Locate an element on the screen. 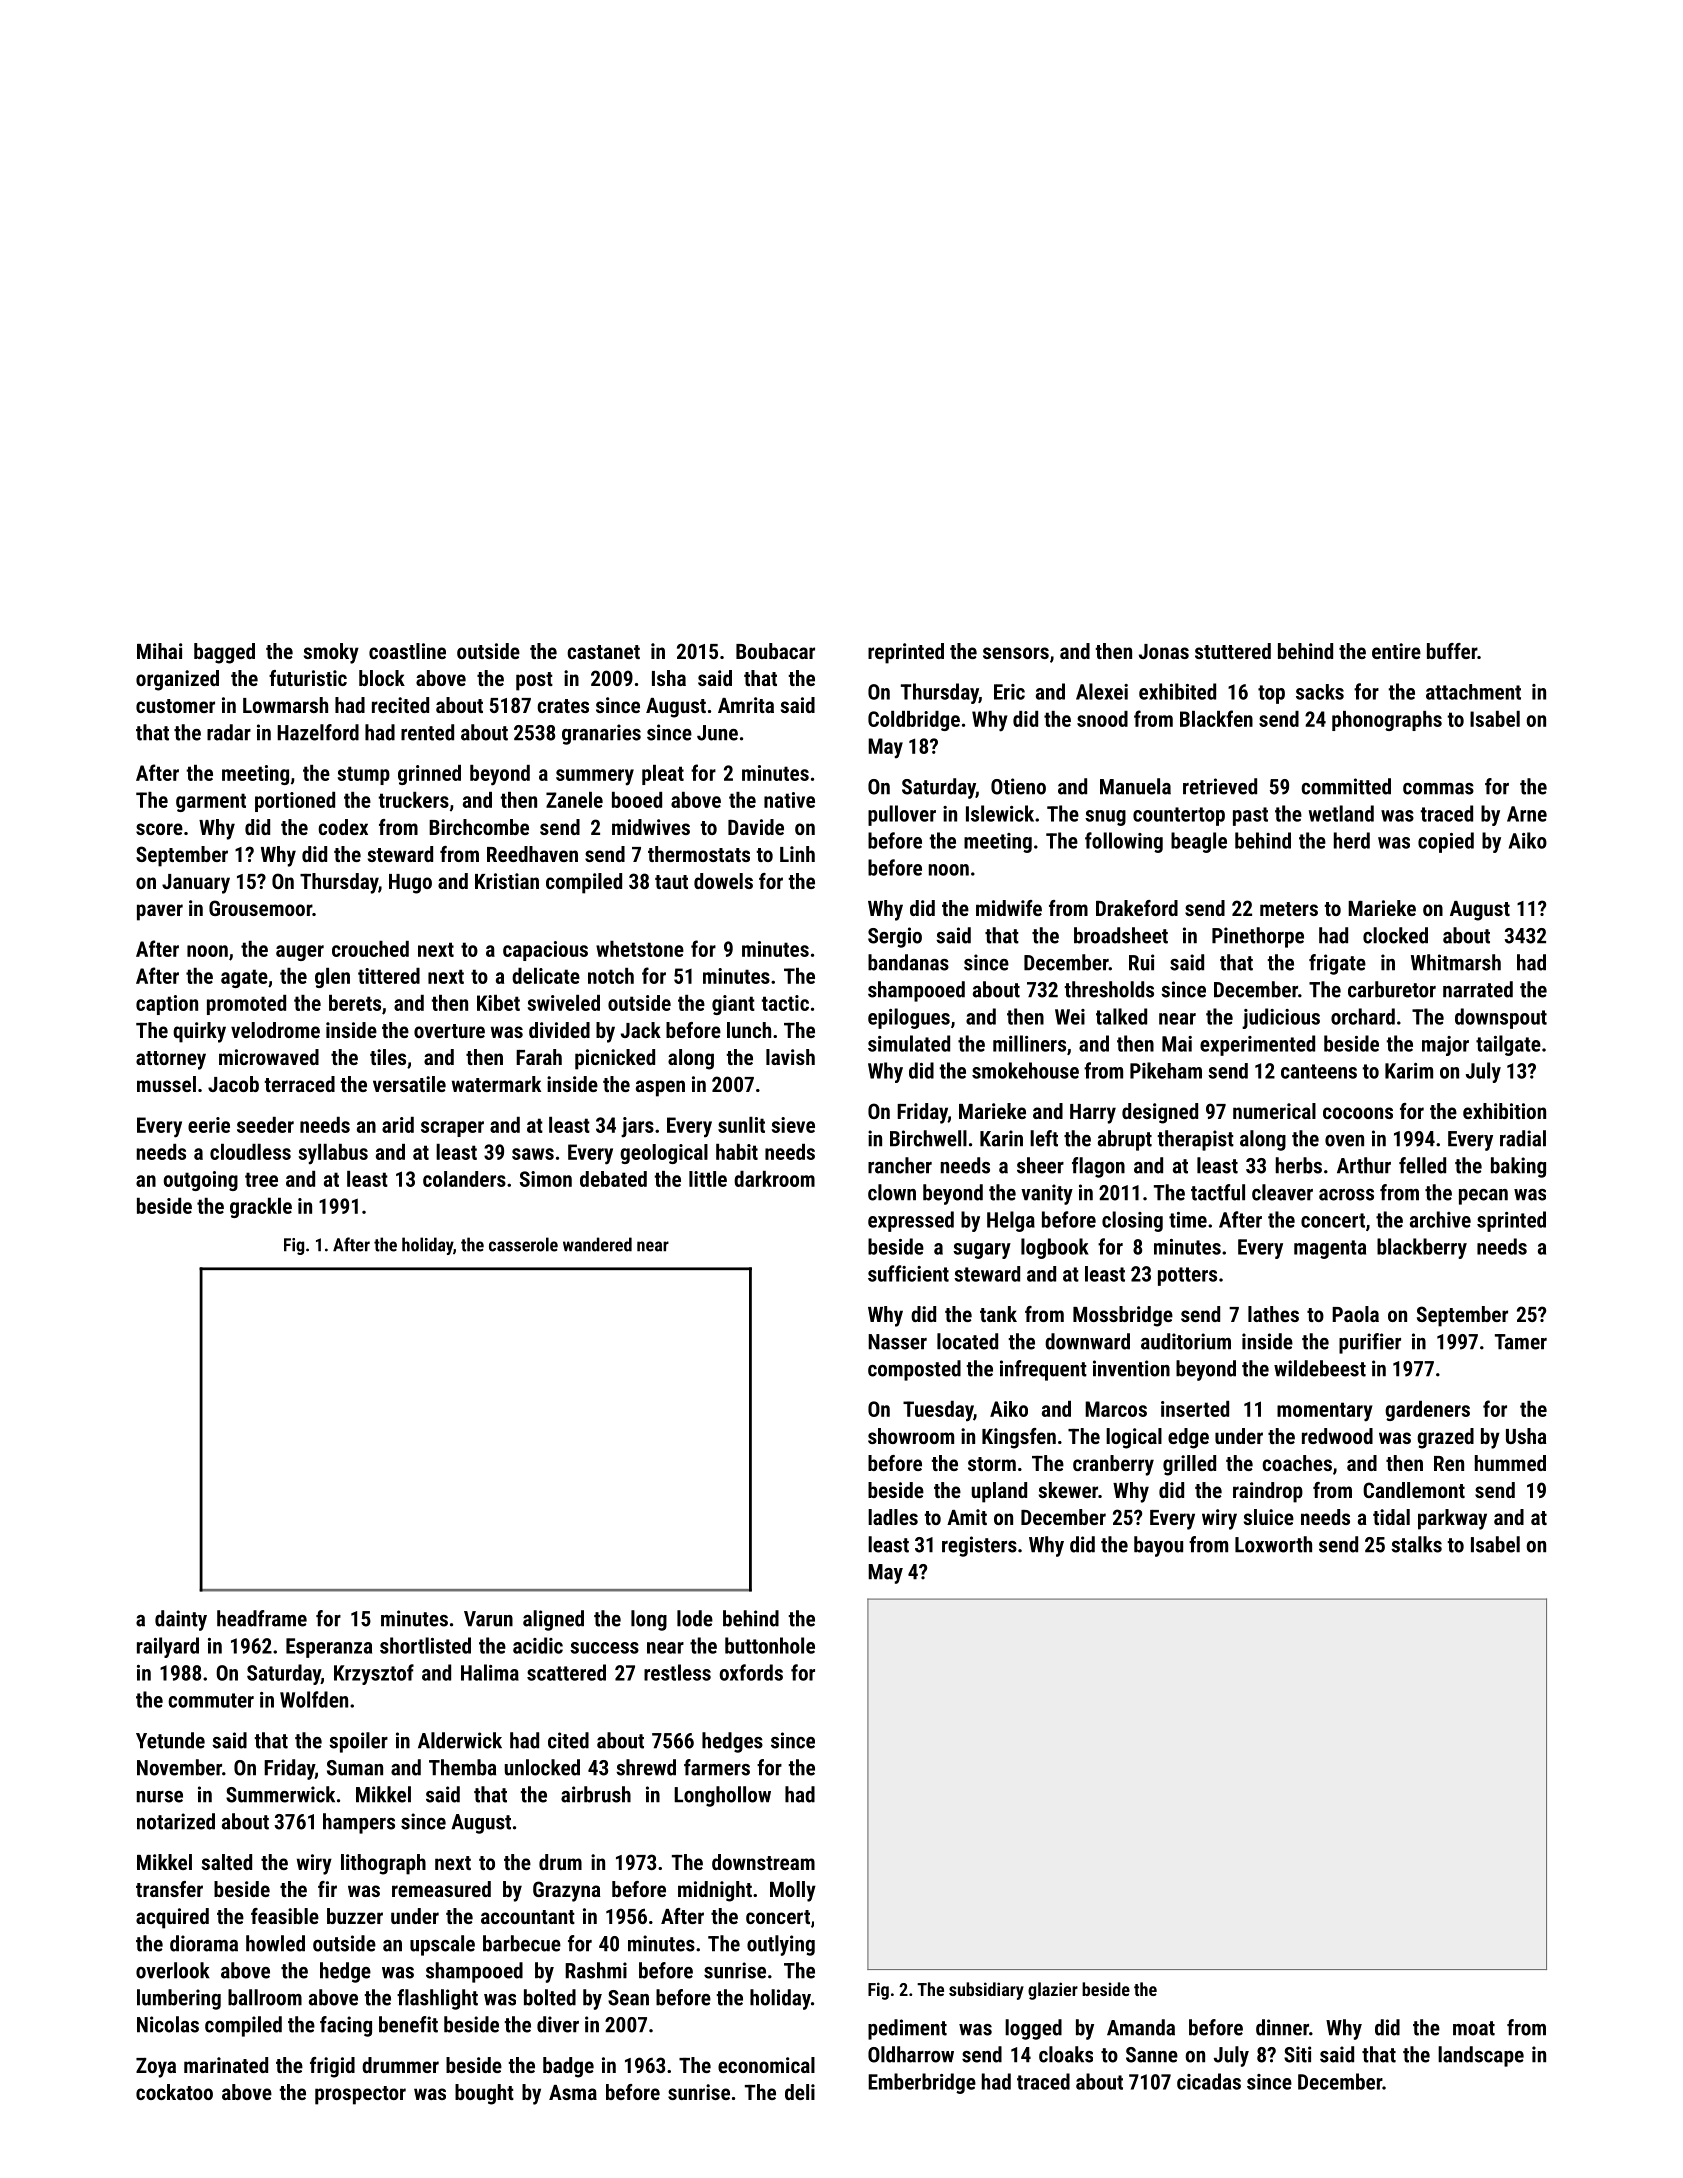 The image size is (1683, 2178). garment is located at coordinates (211, 802).
